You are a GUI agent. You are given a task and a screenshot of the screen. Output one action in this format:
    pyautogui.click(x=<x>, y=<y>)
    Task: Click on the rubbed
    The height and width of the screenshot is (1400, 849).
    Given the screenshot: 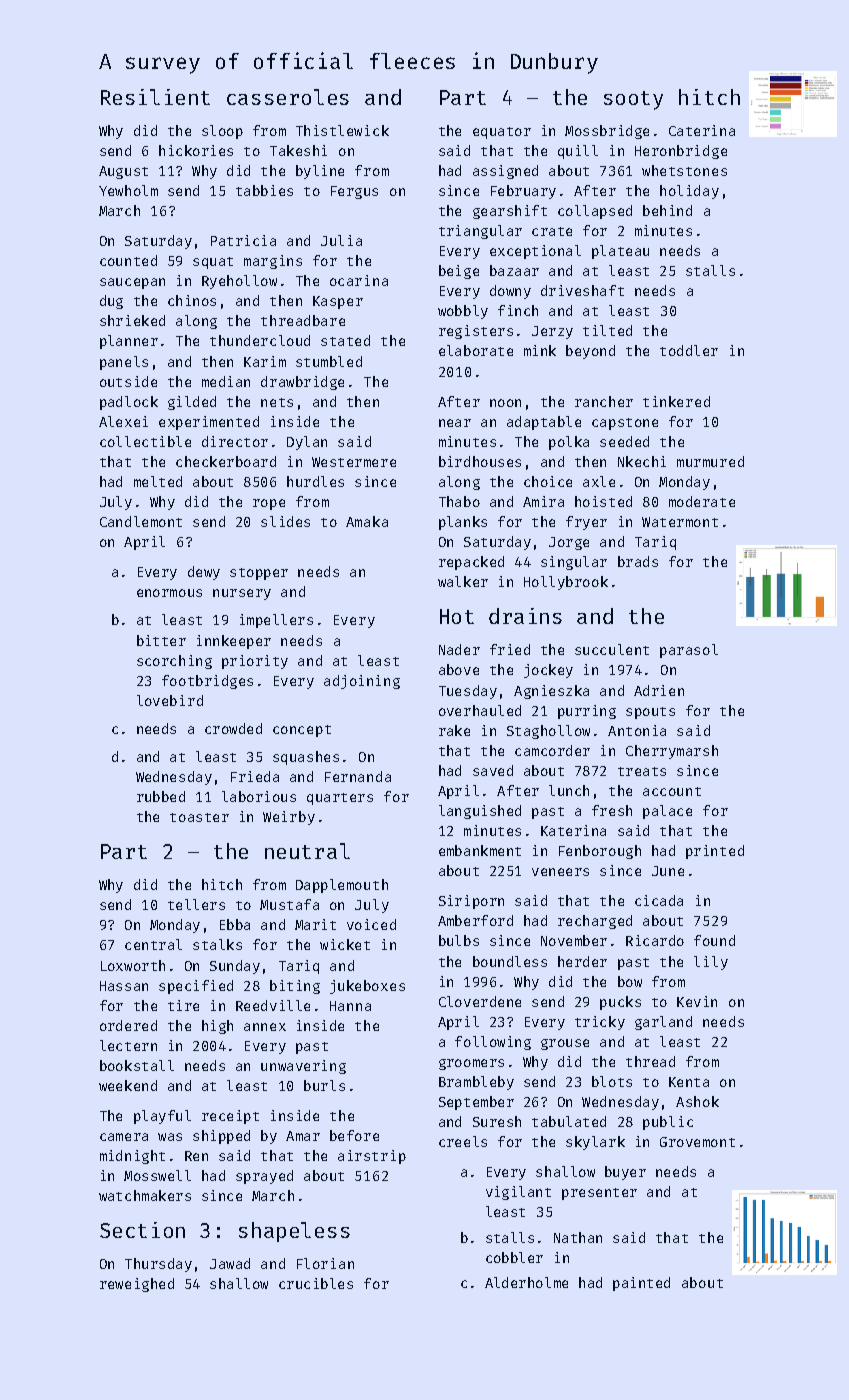 What is the action you would take?
    pyautogui.click(x=161, y=796)
